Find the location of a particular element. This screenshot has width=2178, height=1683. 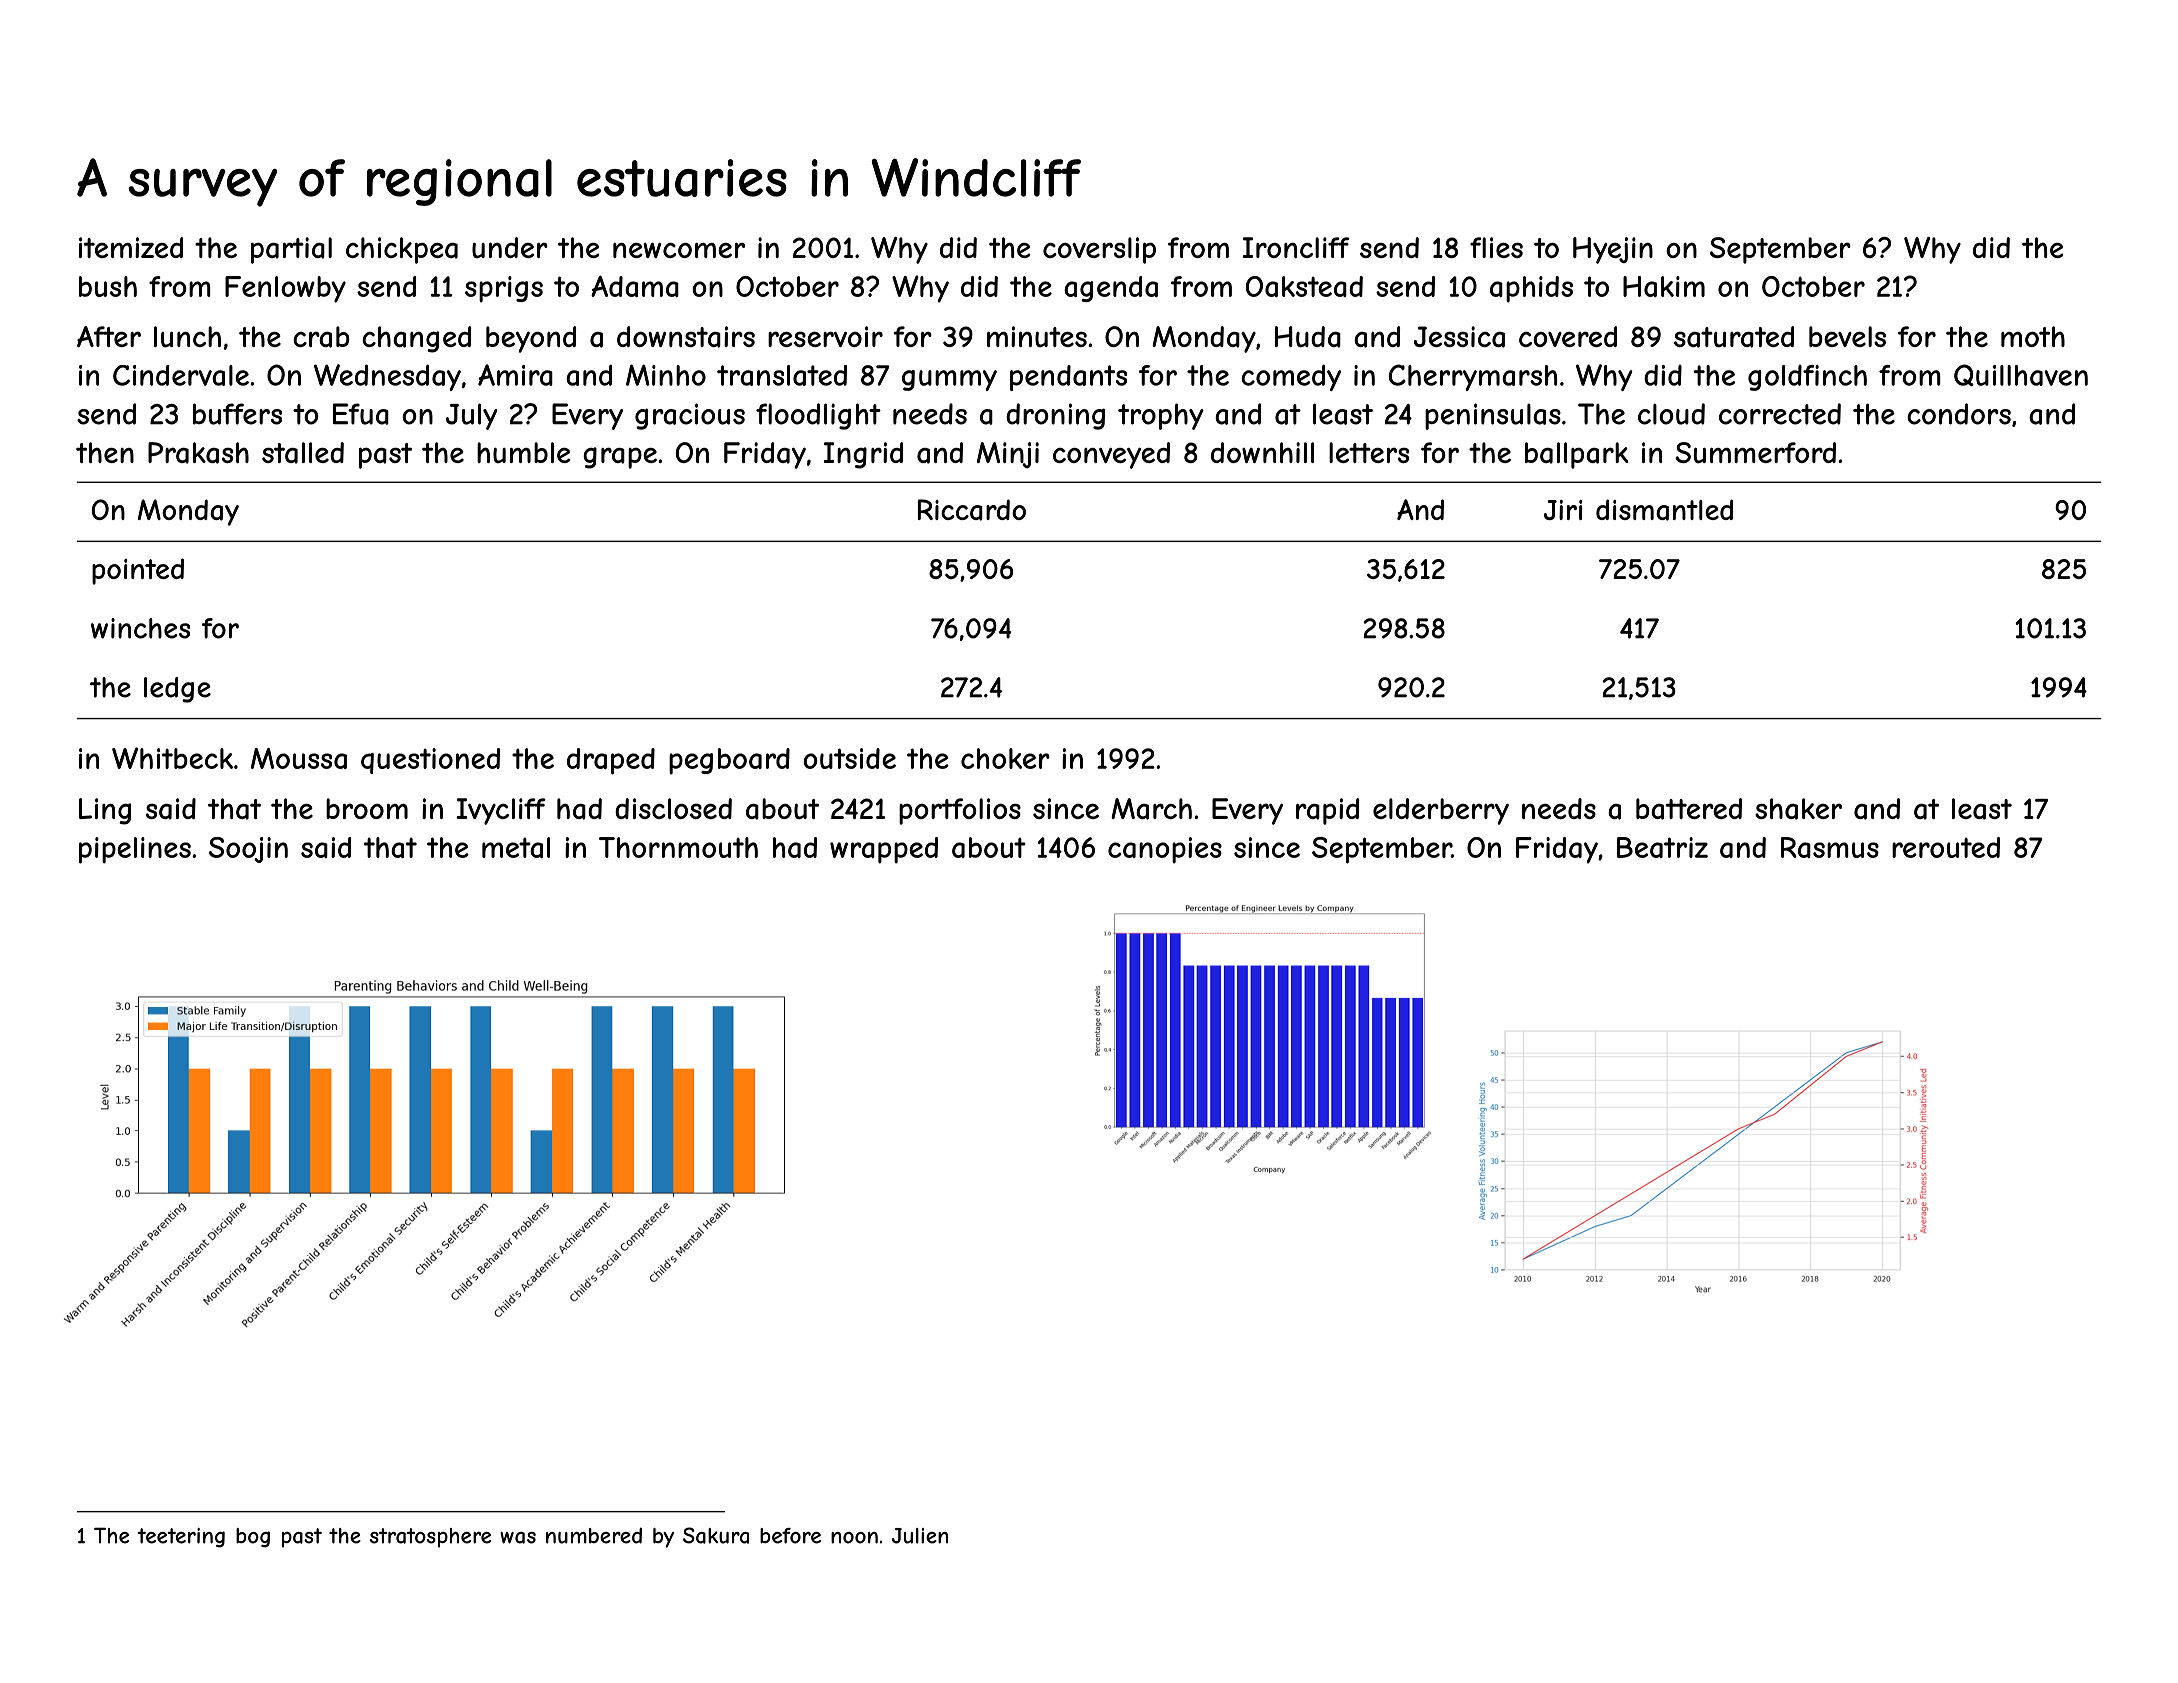

grape is located at coordinates (620, 458).
